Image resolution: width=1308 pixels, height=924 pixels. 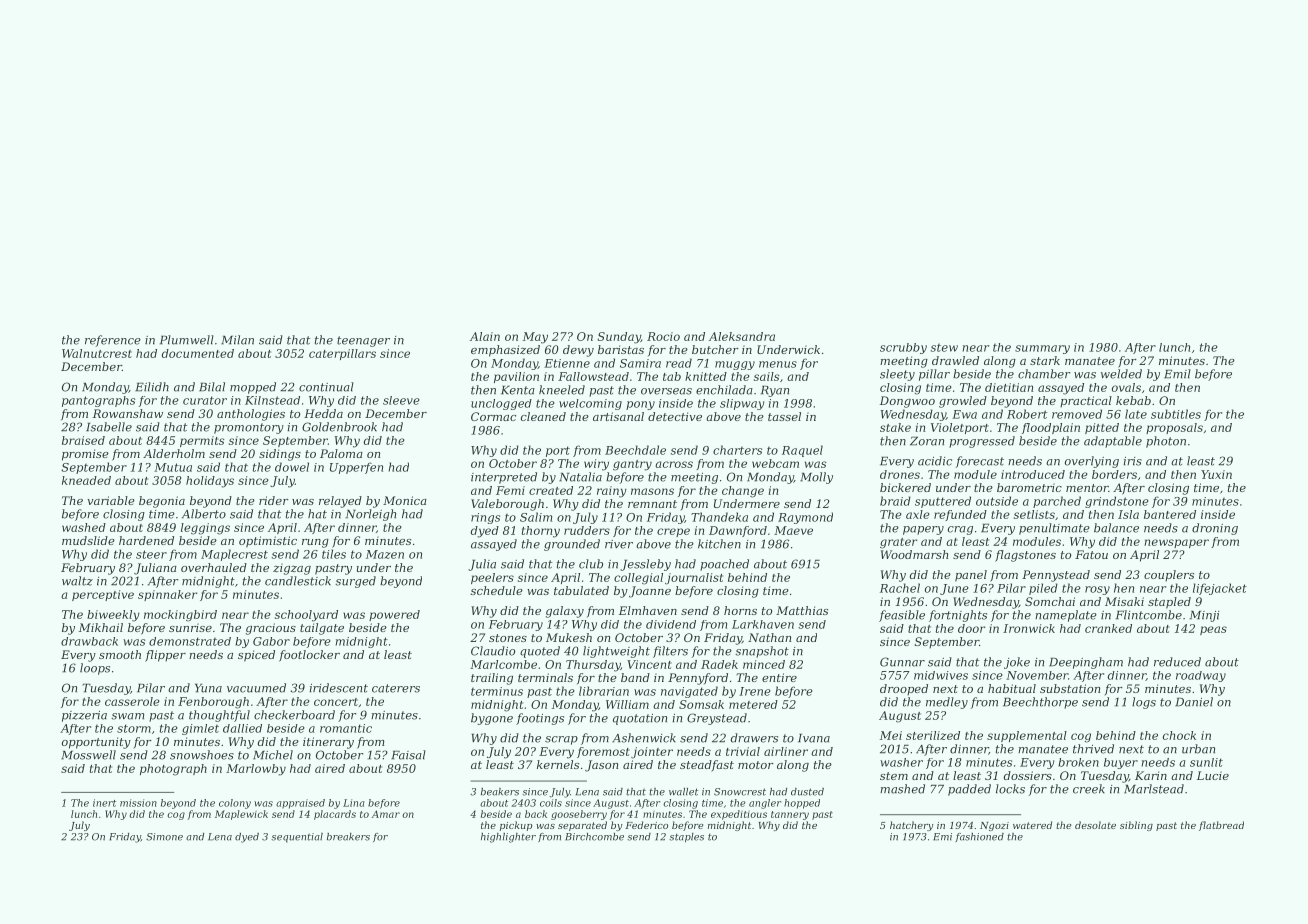 I want to click on Simone, so click(x=164, y=837).
